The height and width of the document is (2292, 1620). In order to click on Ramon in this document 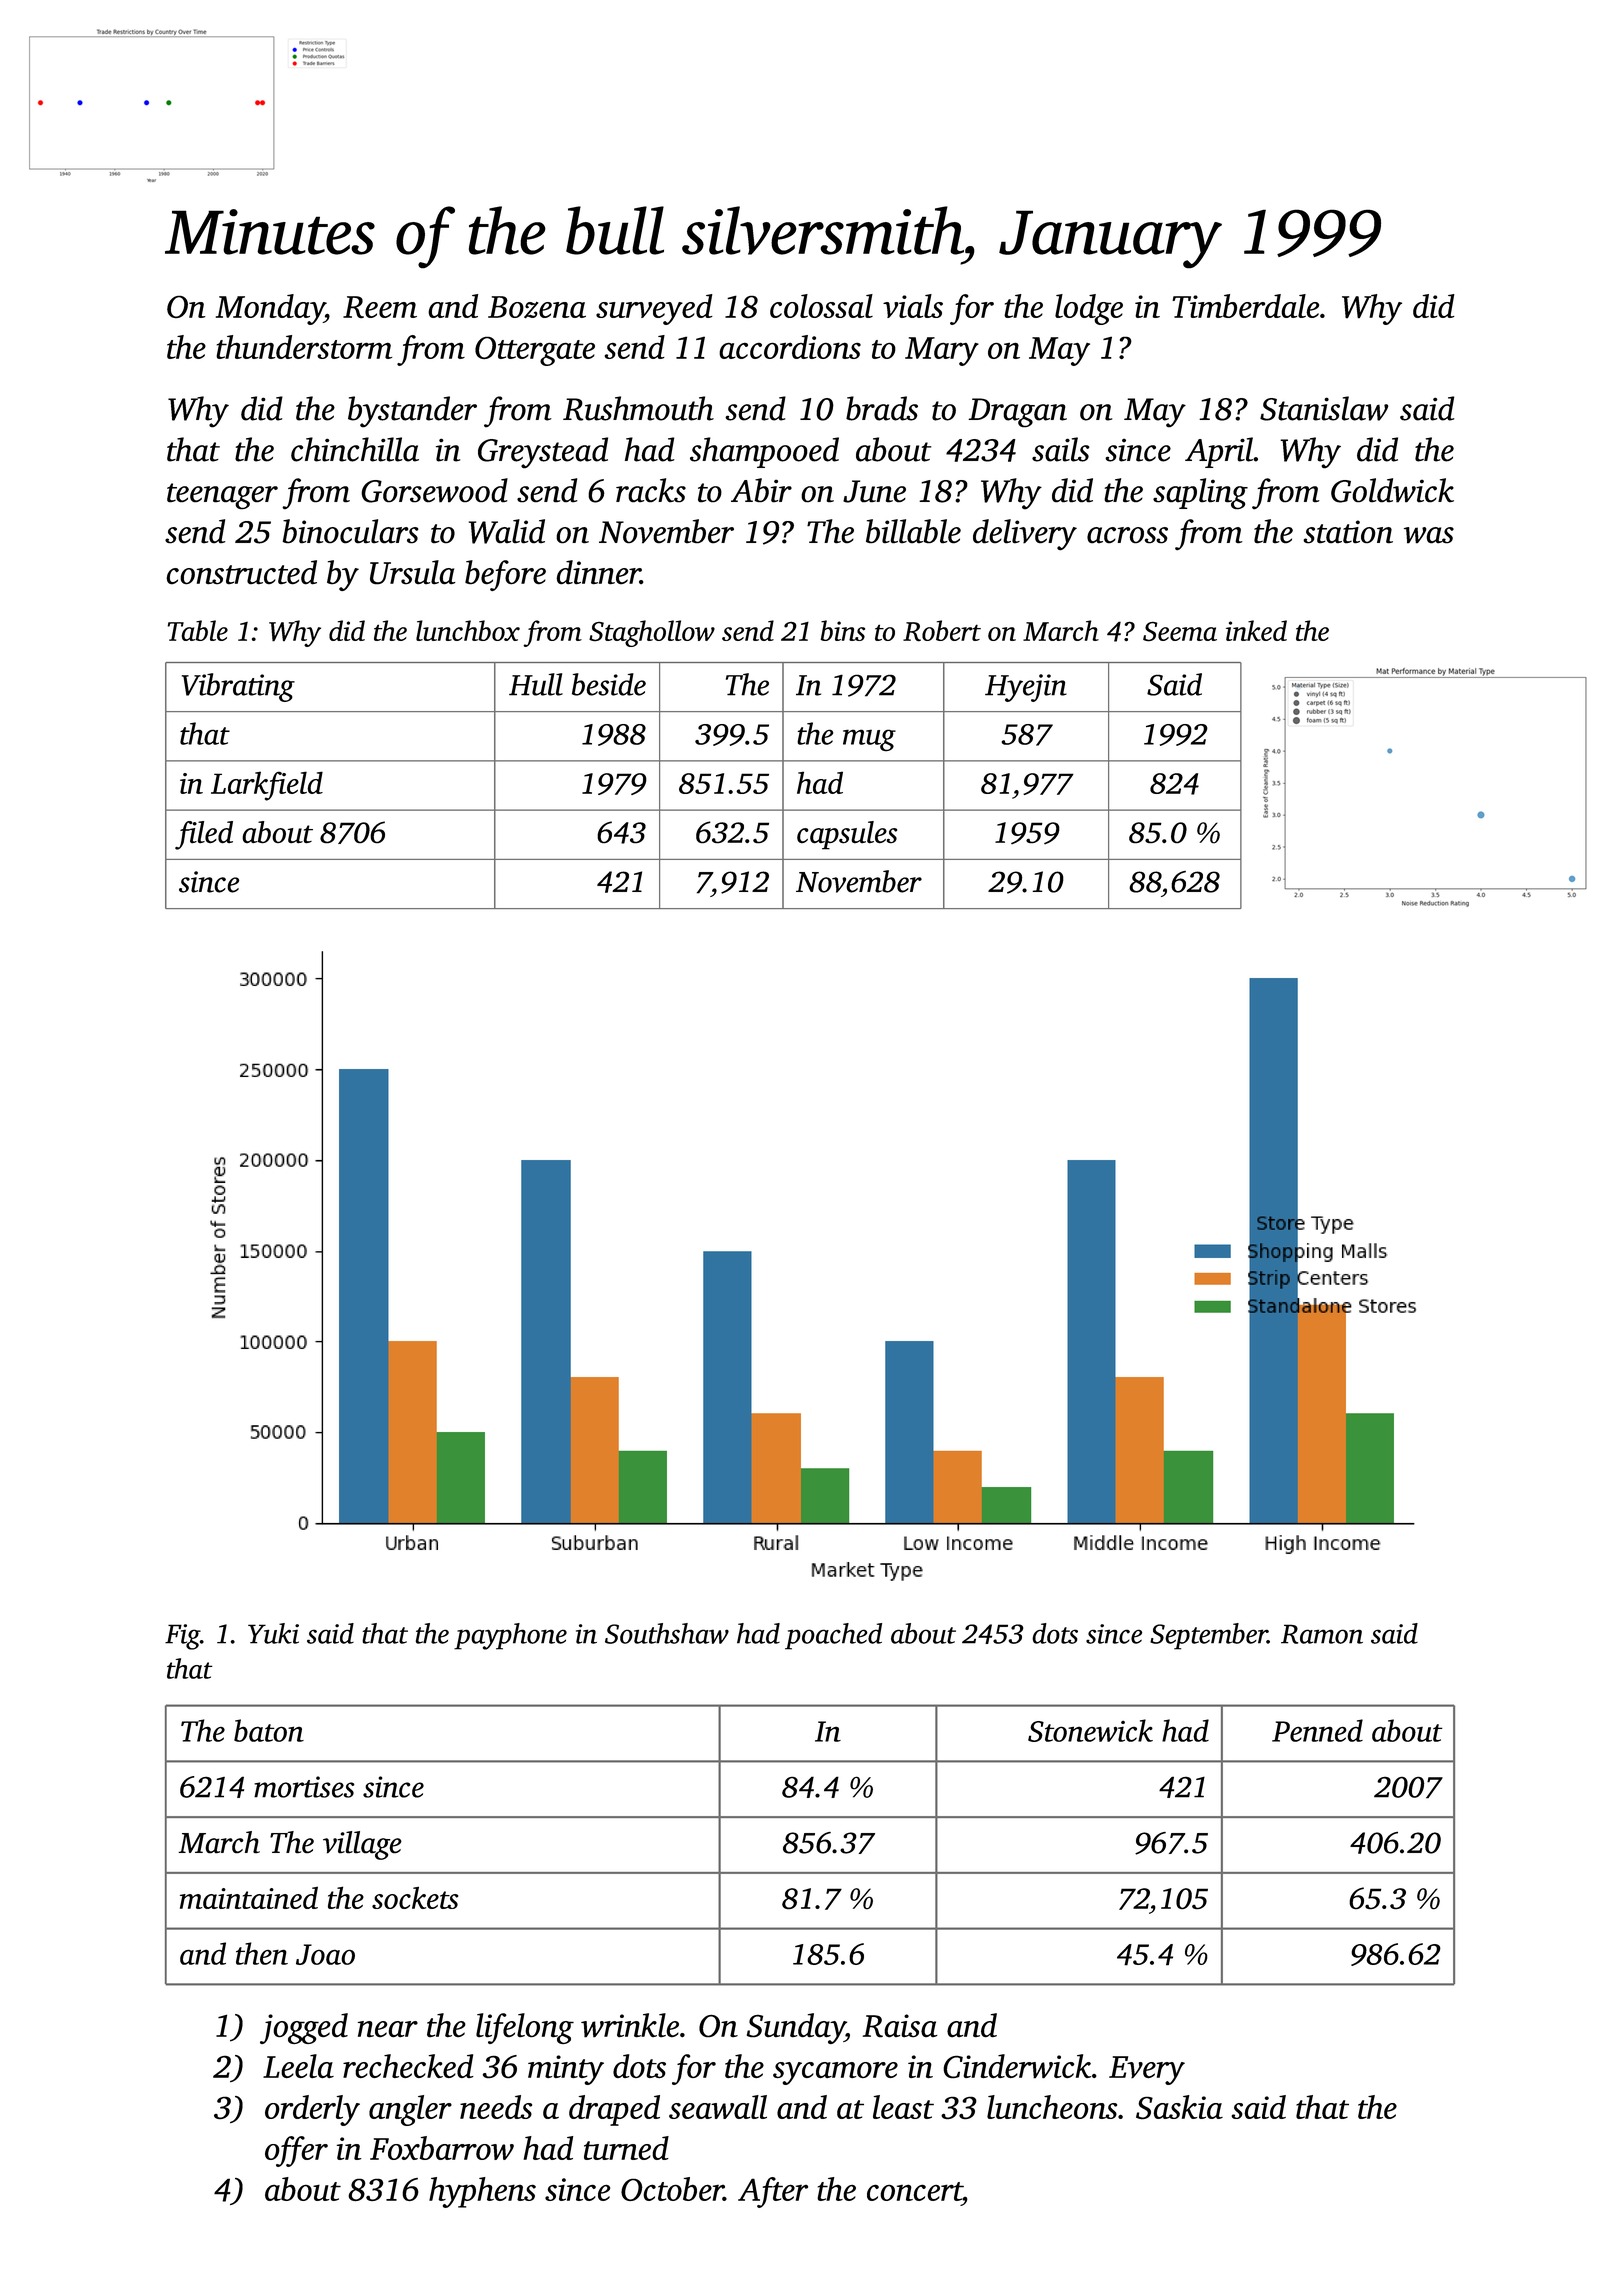, I will do `click(1322, 1634)`.
